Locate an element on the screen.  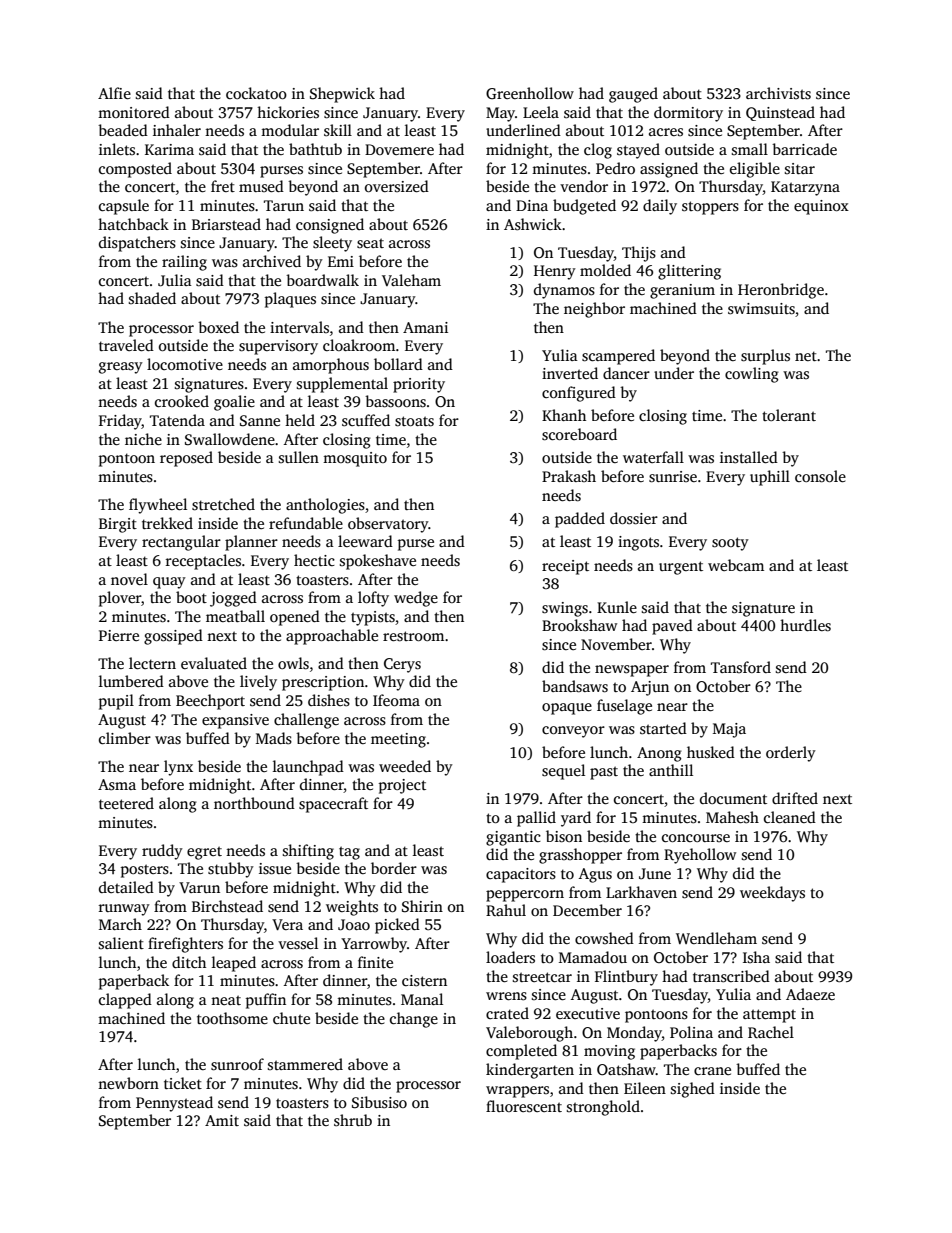
plover is located at coordinates (120, 599).
